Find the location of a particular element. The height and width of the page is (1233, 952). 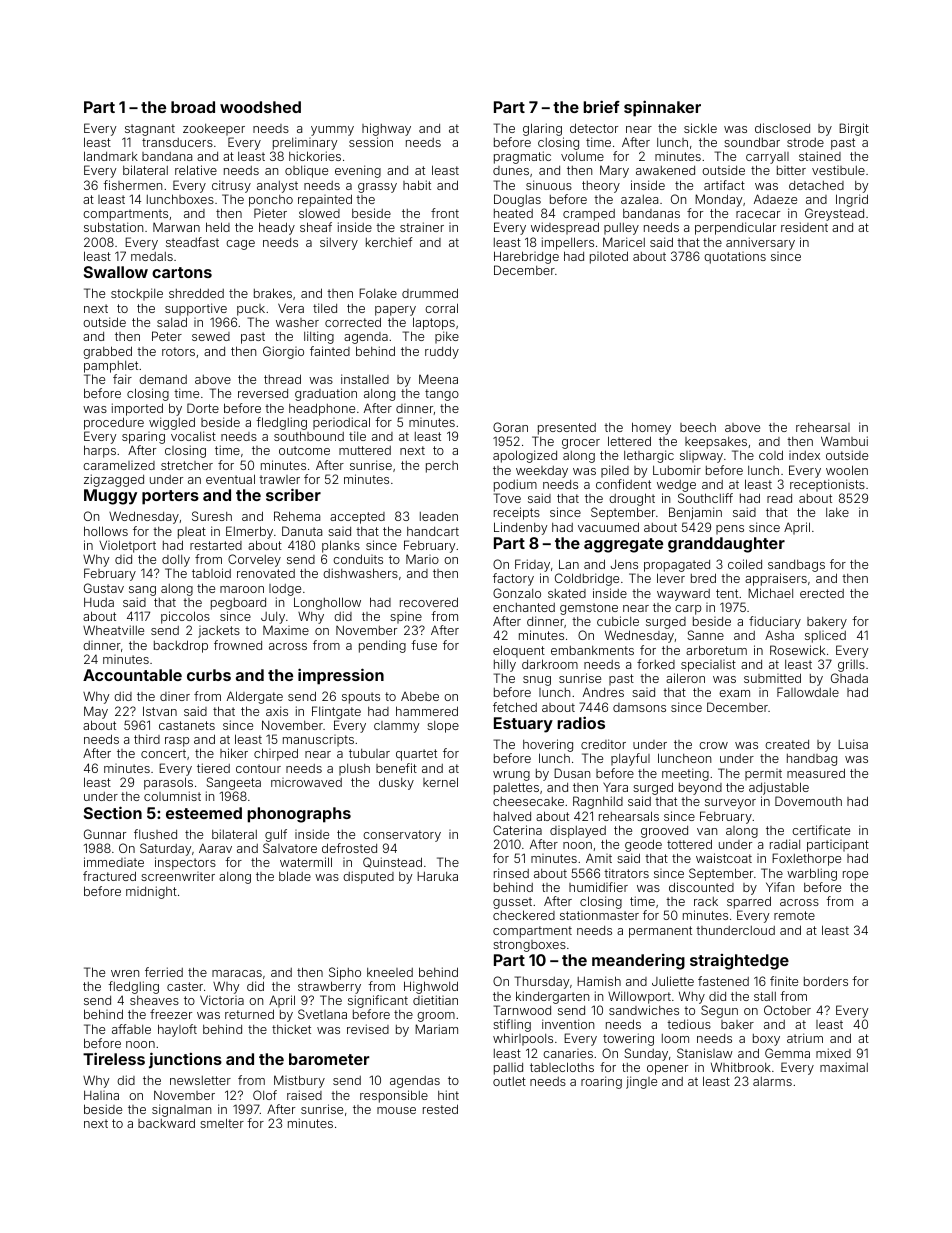

exam is located at coordinates (734, 693).
